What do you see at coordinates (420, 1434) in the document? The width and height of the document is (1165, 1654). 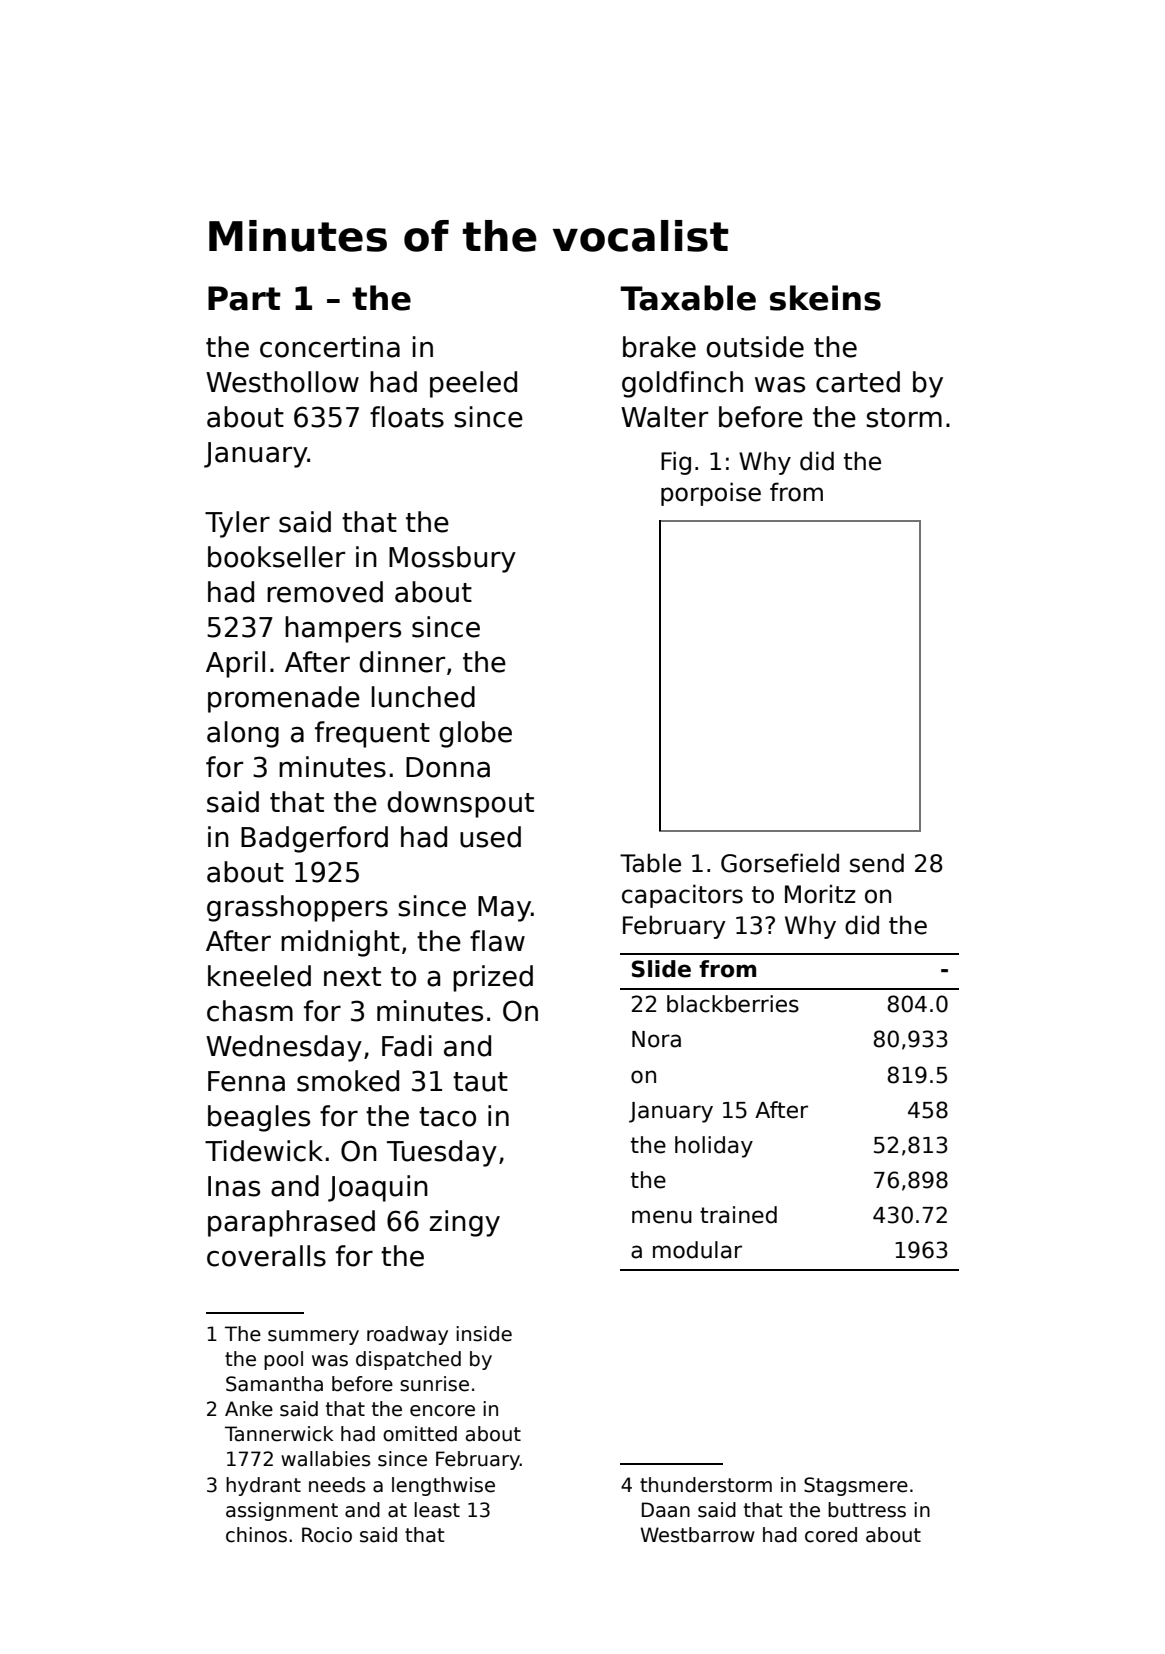 I see `omitted` at bounding box center [420, 1434].
